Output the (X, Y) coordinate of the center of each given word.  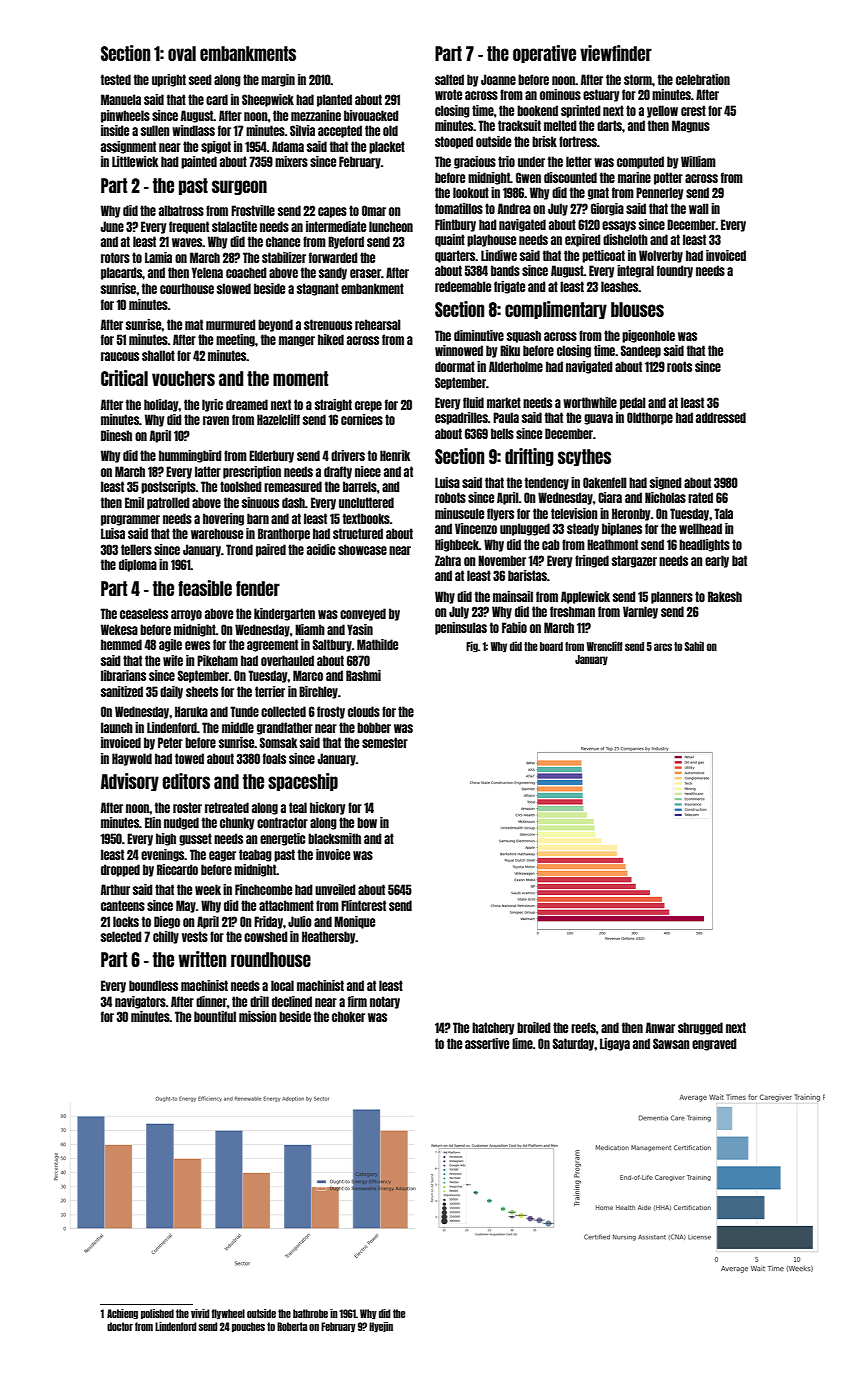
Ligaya (615, 1044)
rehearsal (378, 324)
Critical (124, 378)
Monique (354, 922)
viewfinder (616, 53)
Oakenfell (605, 482)
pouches (248, 1327)
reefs (583, 1027)
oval (182, 53)
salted (449, 79)
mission (258, 1016)
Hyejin (381, 1327)
